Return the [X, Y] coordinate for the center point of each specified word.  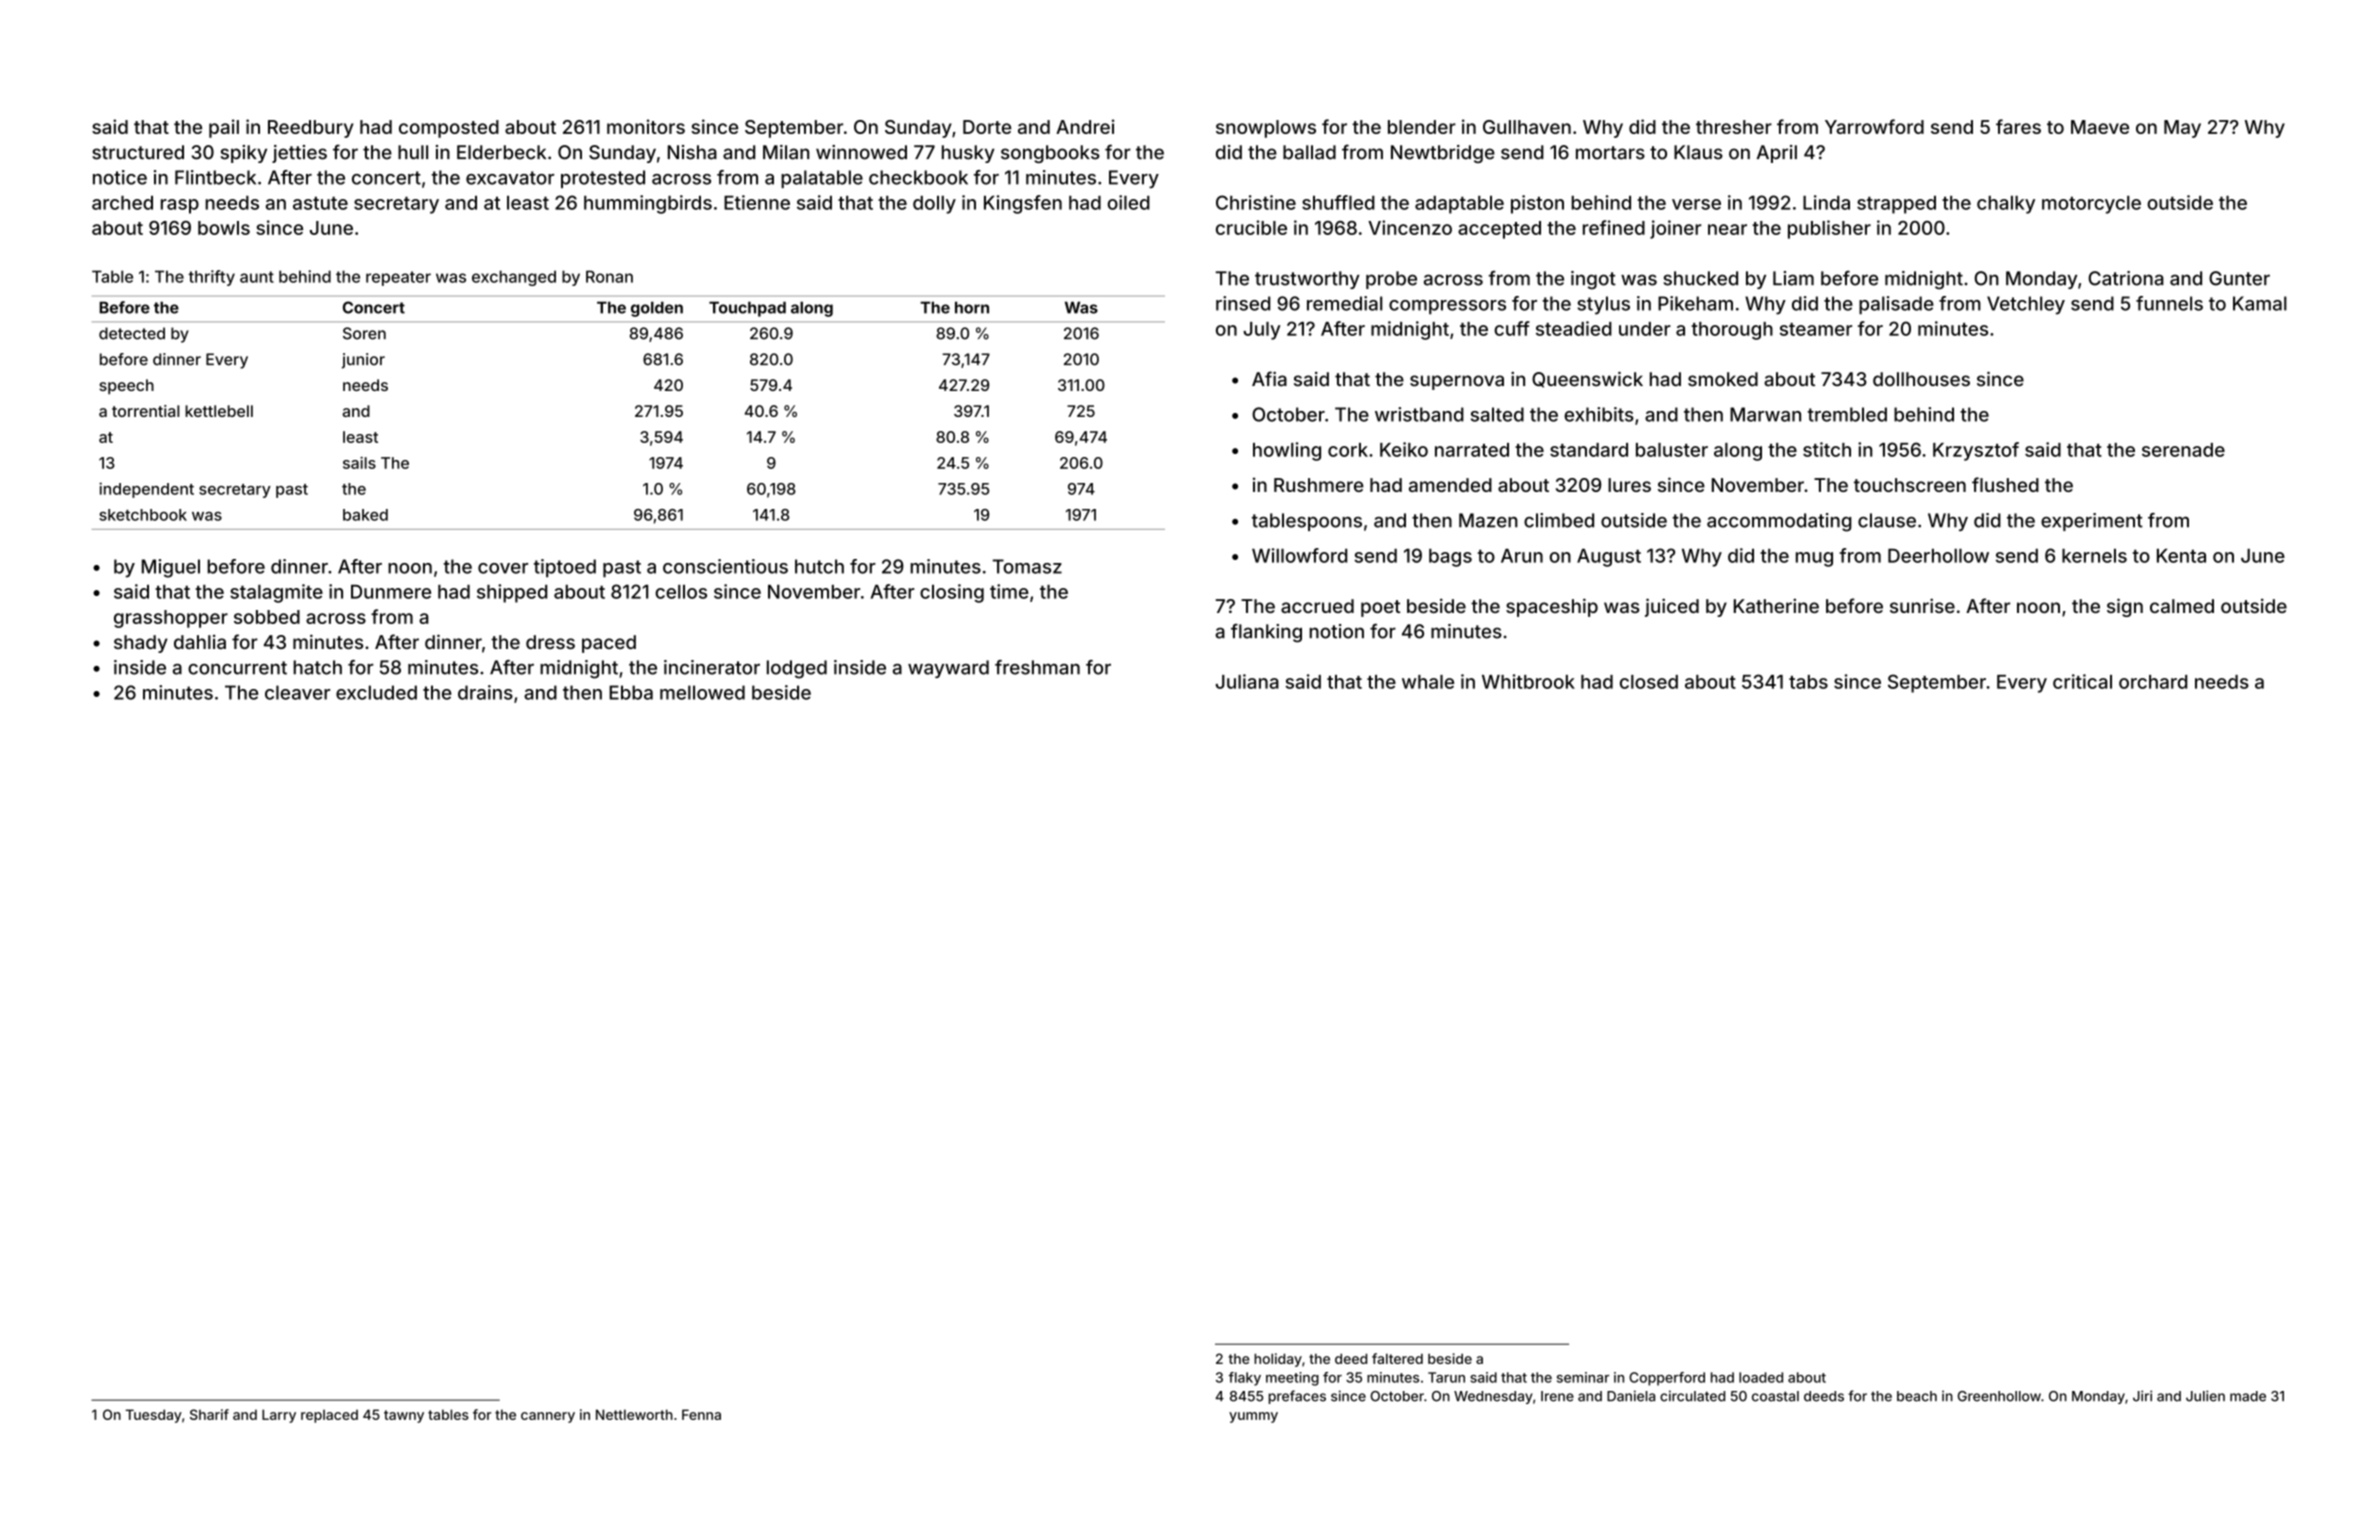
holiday [1278, 1360]
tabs [1808, 682]
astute [320, 203]
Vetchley [2026, 305]
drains [485, 692]
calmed [2182, 606]
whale [1428, 682]
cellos [681, 592]
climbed [1559, 520]
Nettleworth [634, 1414]
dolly [934, 205]
